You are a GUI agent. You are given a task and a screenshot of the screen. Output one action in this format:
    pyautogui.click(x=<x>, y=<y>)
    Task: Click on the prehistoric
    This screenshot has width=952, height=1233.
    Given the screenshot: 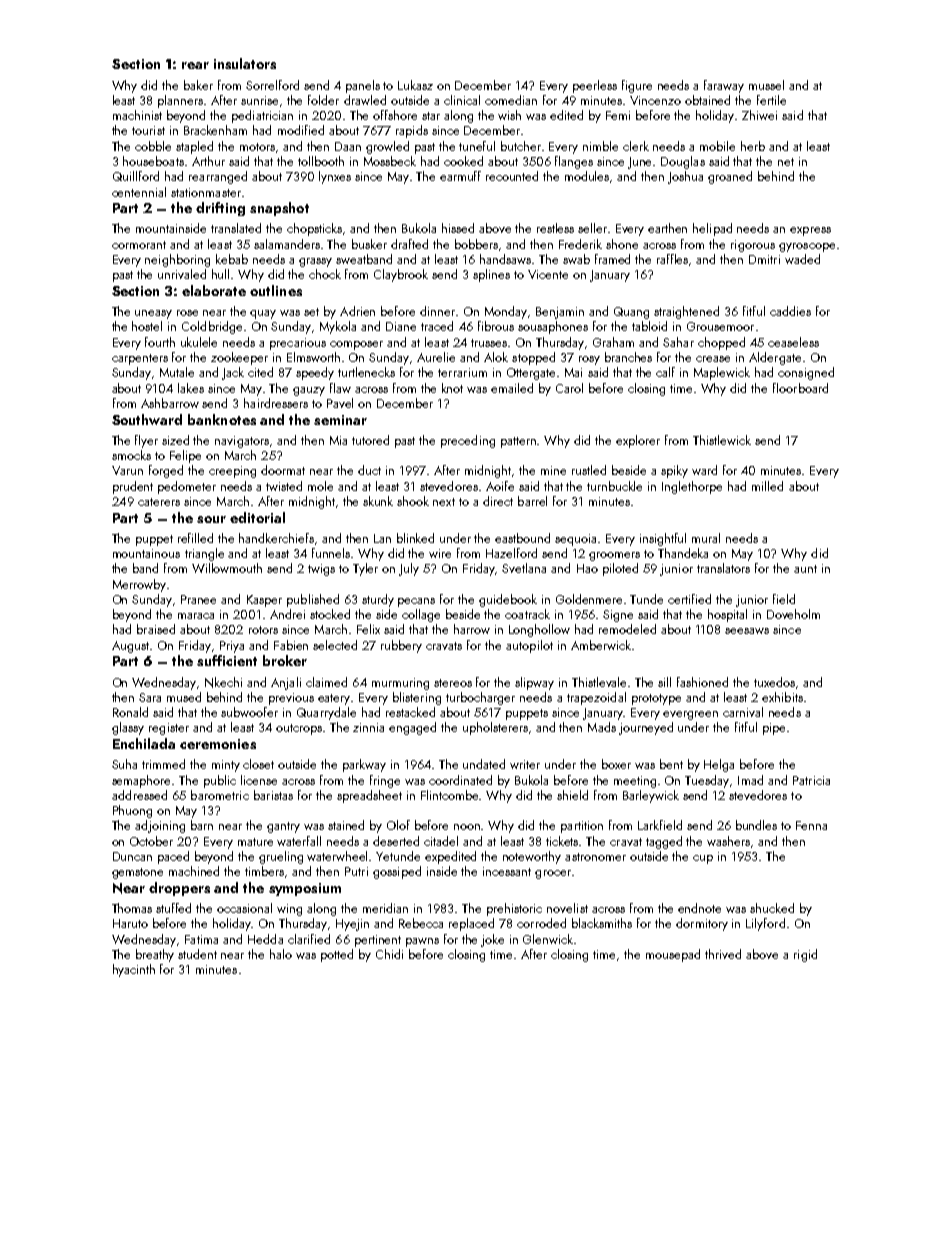 What is the action you would take?
    pyautogui.click(x=514, y=909)
